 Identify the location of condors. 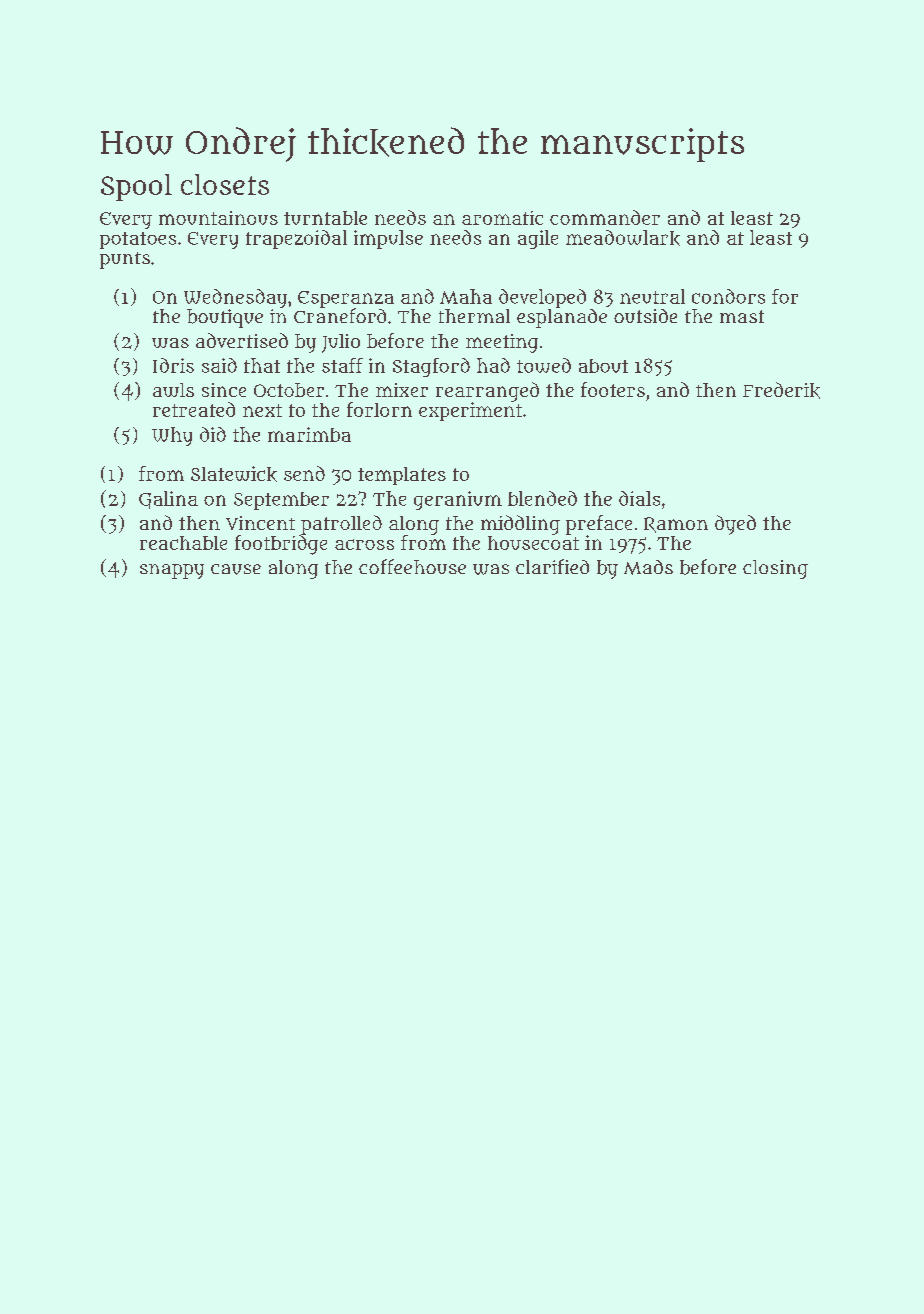
(728, 296).
